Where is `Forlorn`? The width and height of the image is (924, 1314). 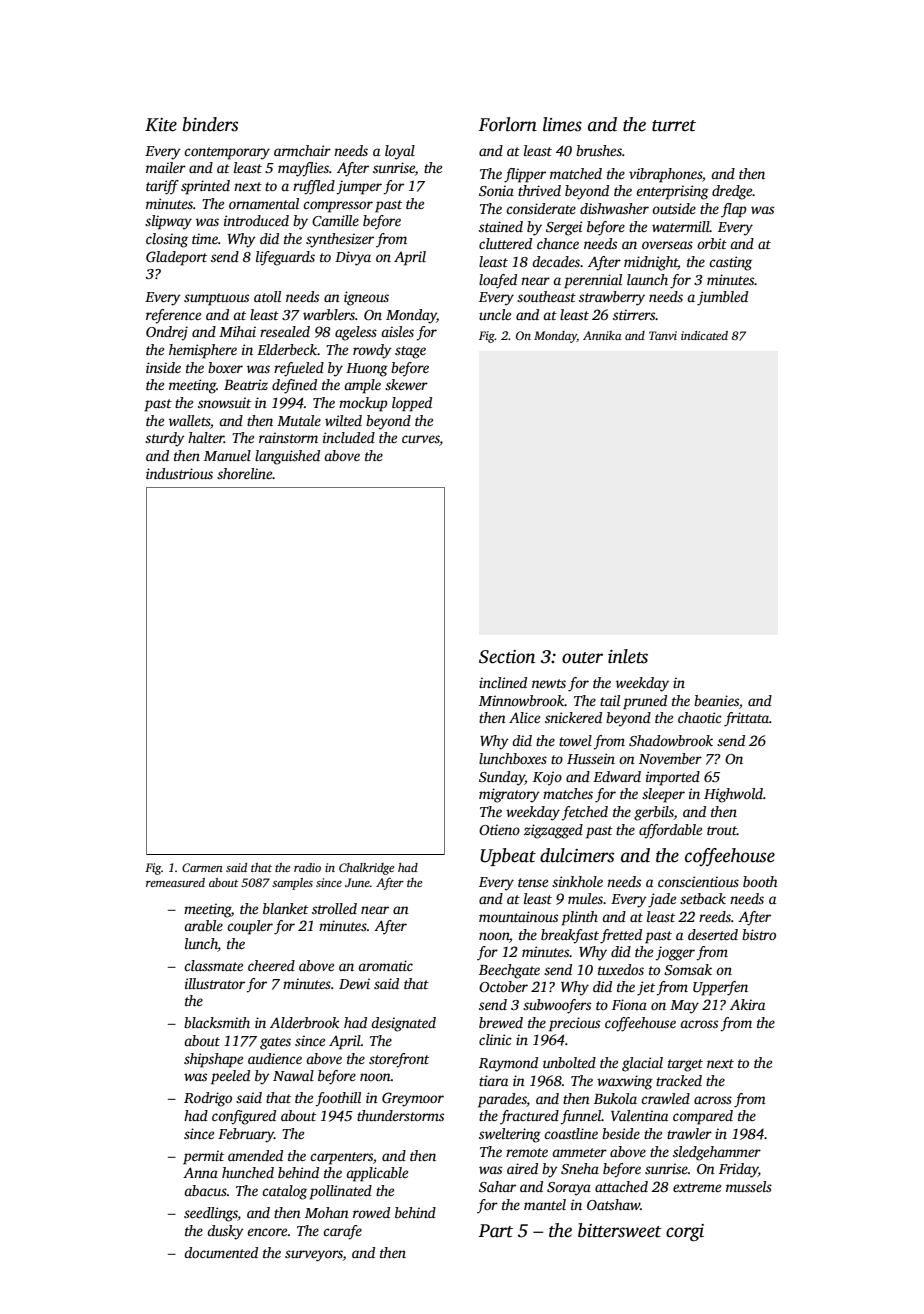
Forlorn is located at coordinates (507, 124).
